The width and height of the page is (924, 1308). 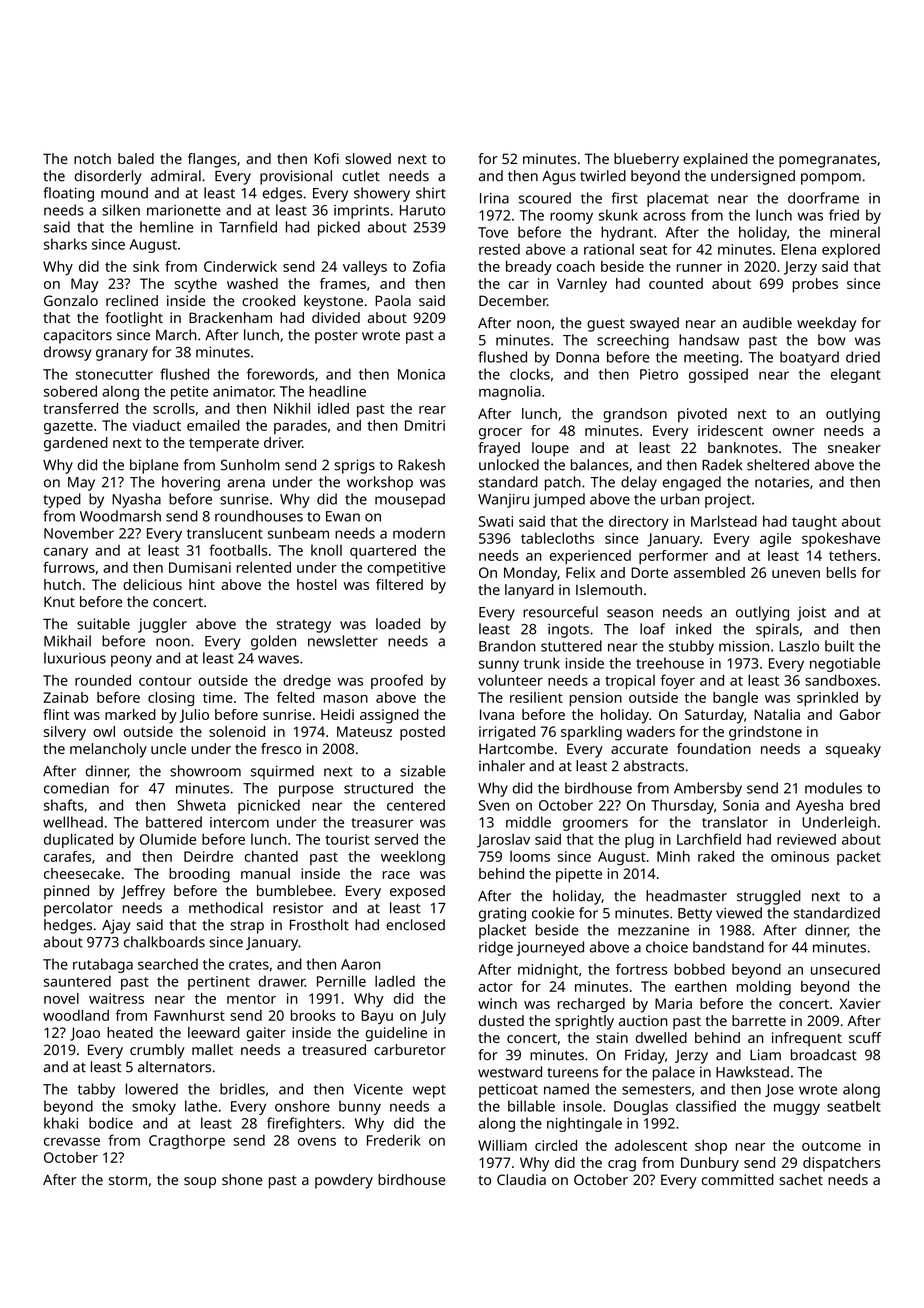 What do you see at coordinates (635, 415) in the page?
I see `grandson` at bounding box center [635, 415].
